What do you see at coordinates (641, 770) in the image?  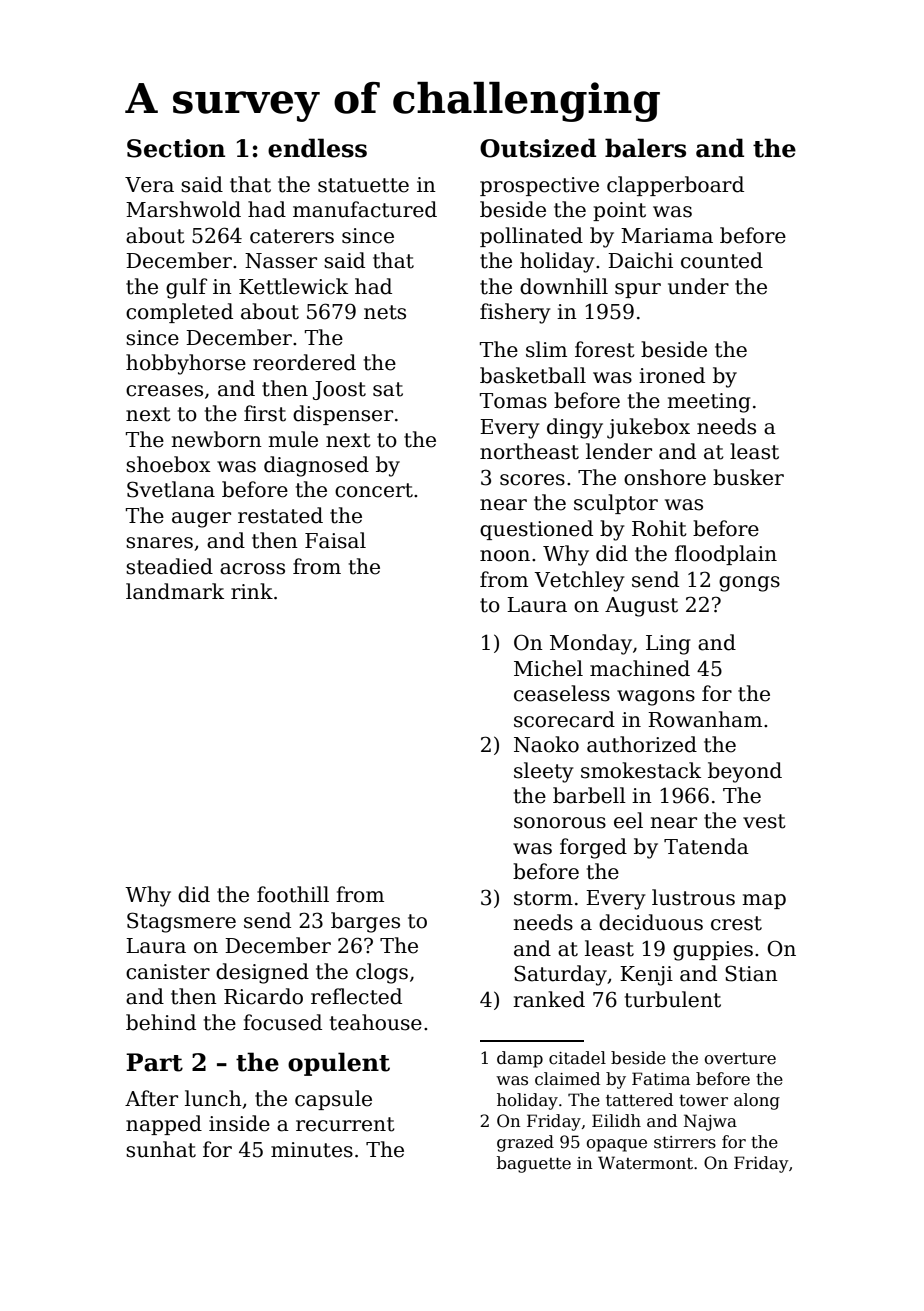 I see `smokestack` at bounding box center [641, 770].
